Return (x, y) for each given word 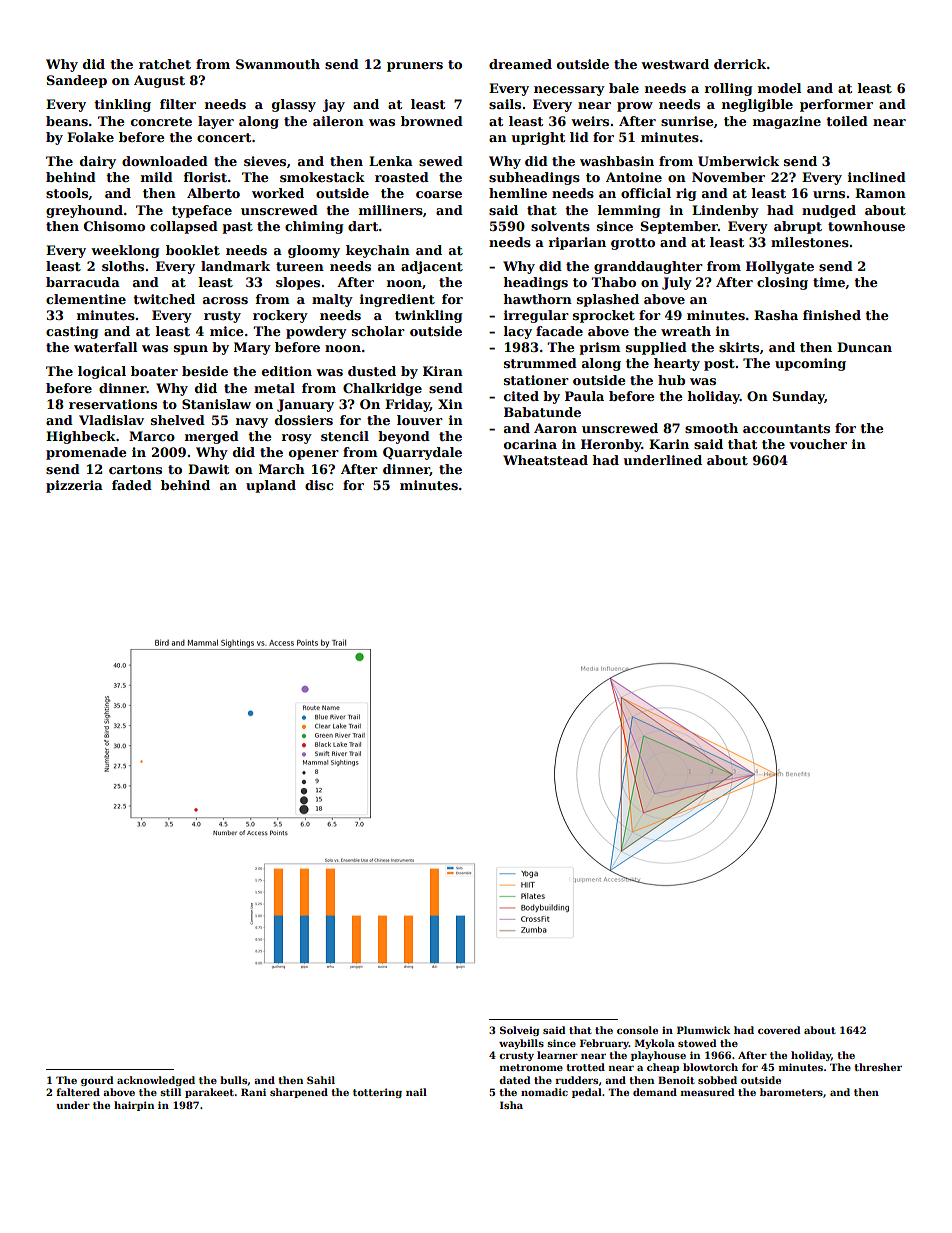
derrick (740, 64)
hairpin (134, 1106)
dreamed (520, 64)
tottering (377, 1093)
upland (271, 486)
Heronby (611, 445)
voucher (818, 444)
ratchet (165, 64)
